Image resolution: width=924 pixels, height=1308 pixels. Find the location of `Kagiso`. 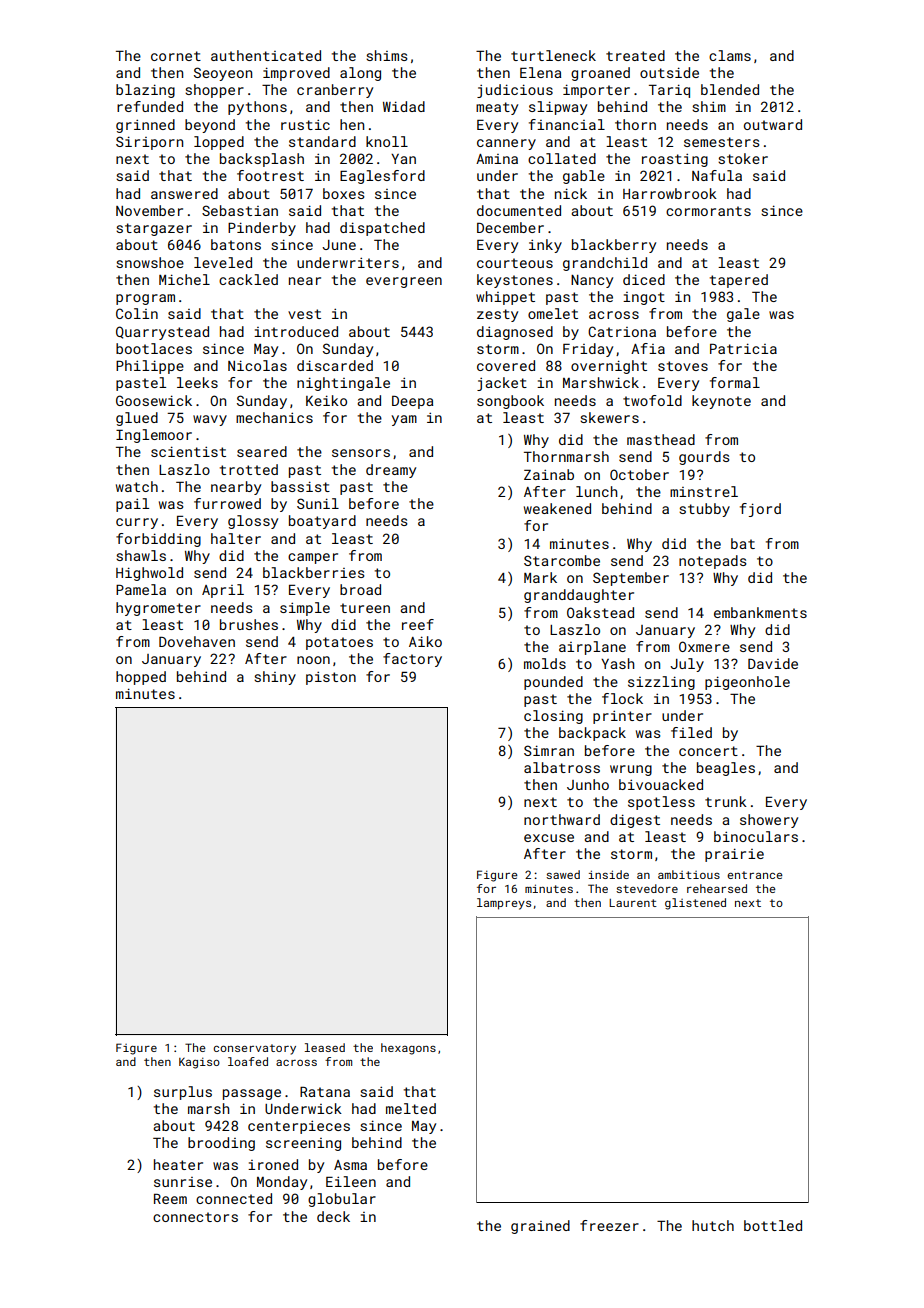

Kagiso is located at coordinates (199, 1063).
